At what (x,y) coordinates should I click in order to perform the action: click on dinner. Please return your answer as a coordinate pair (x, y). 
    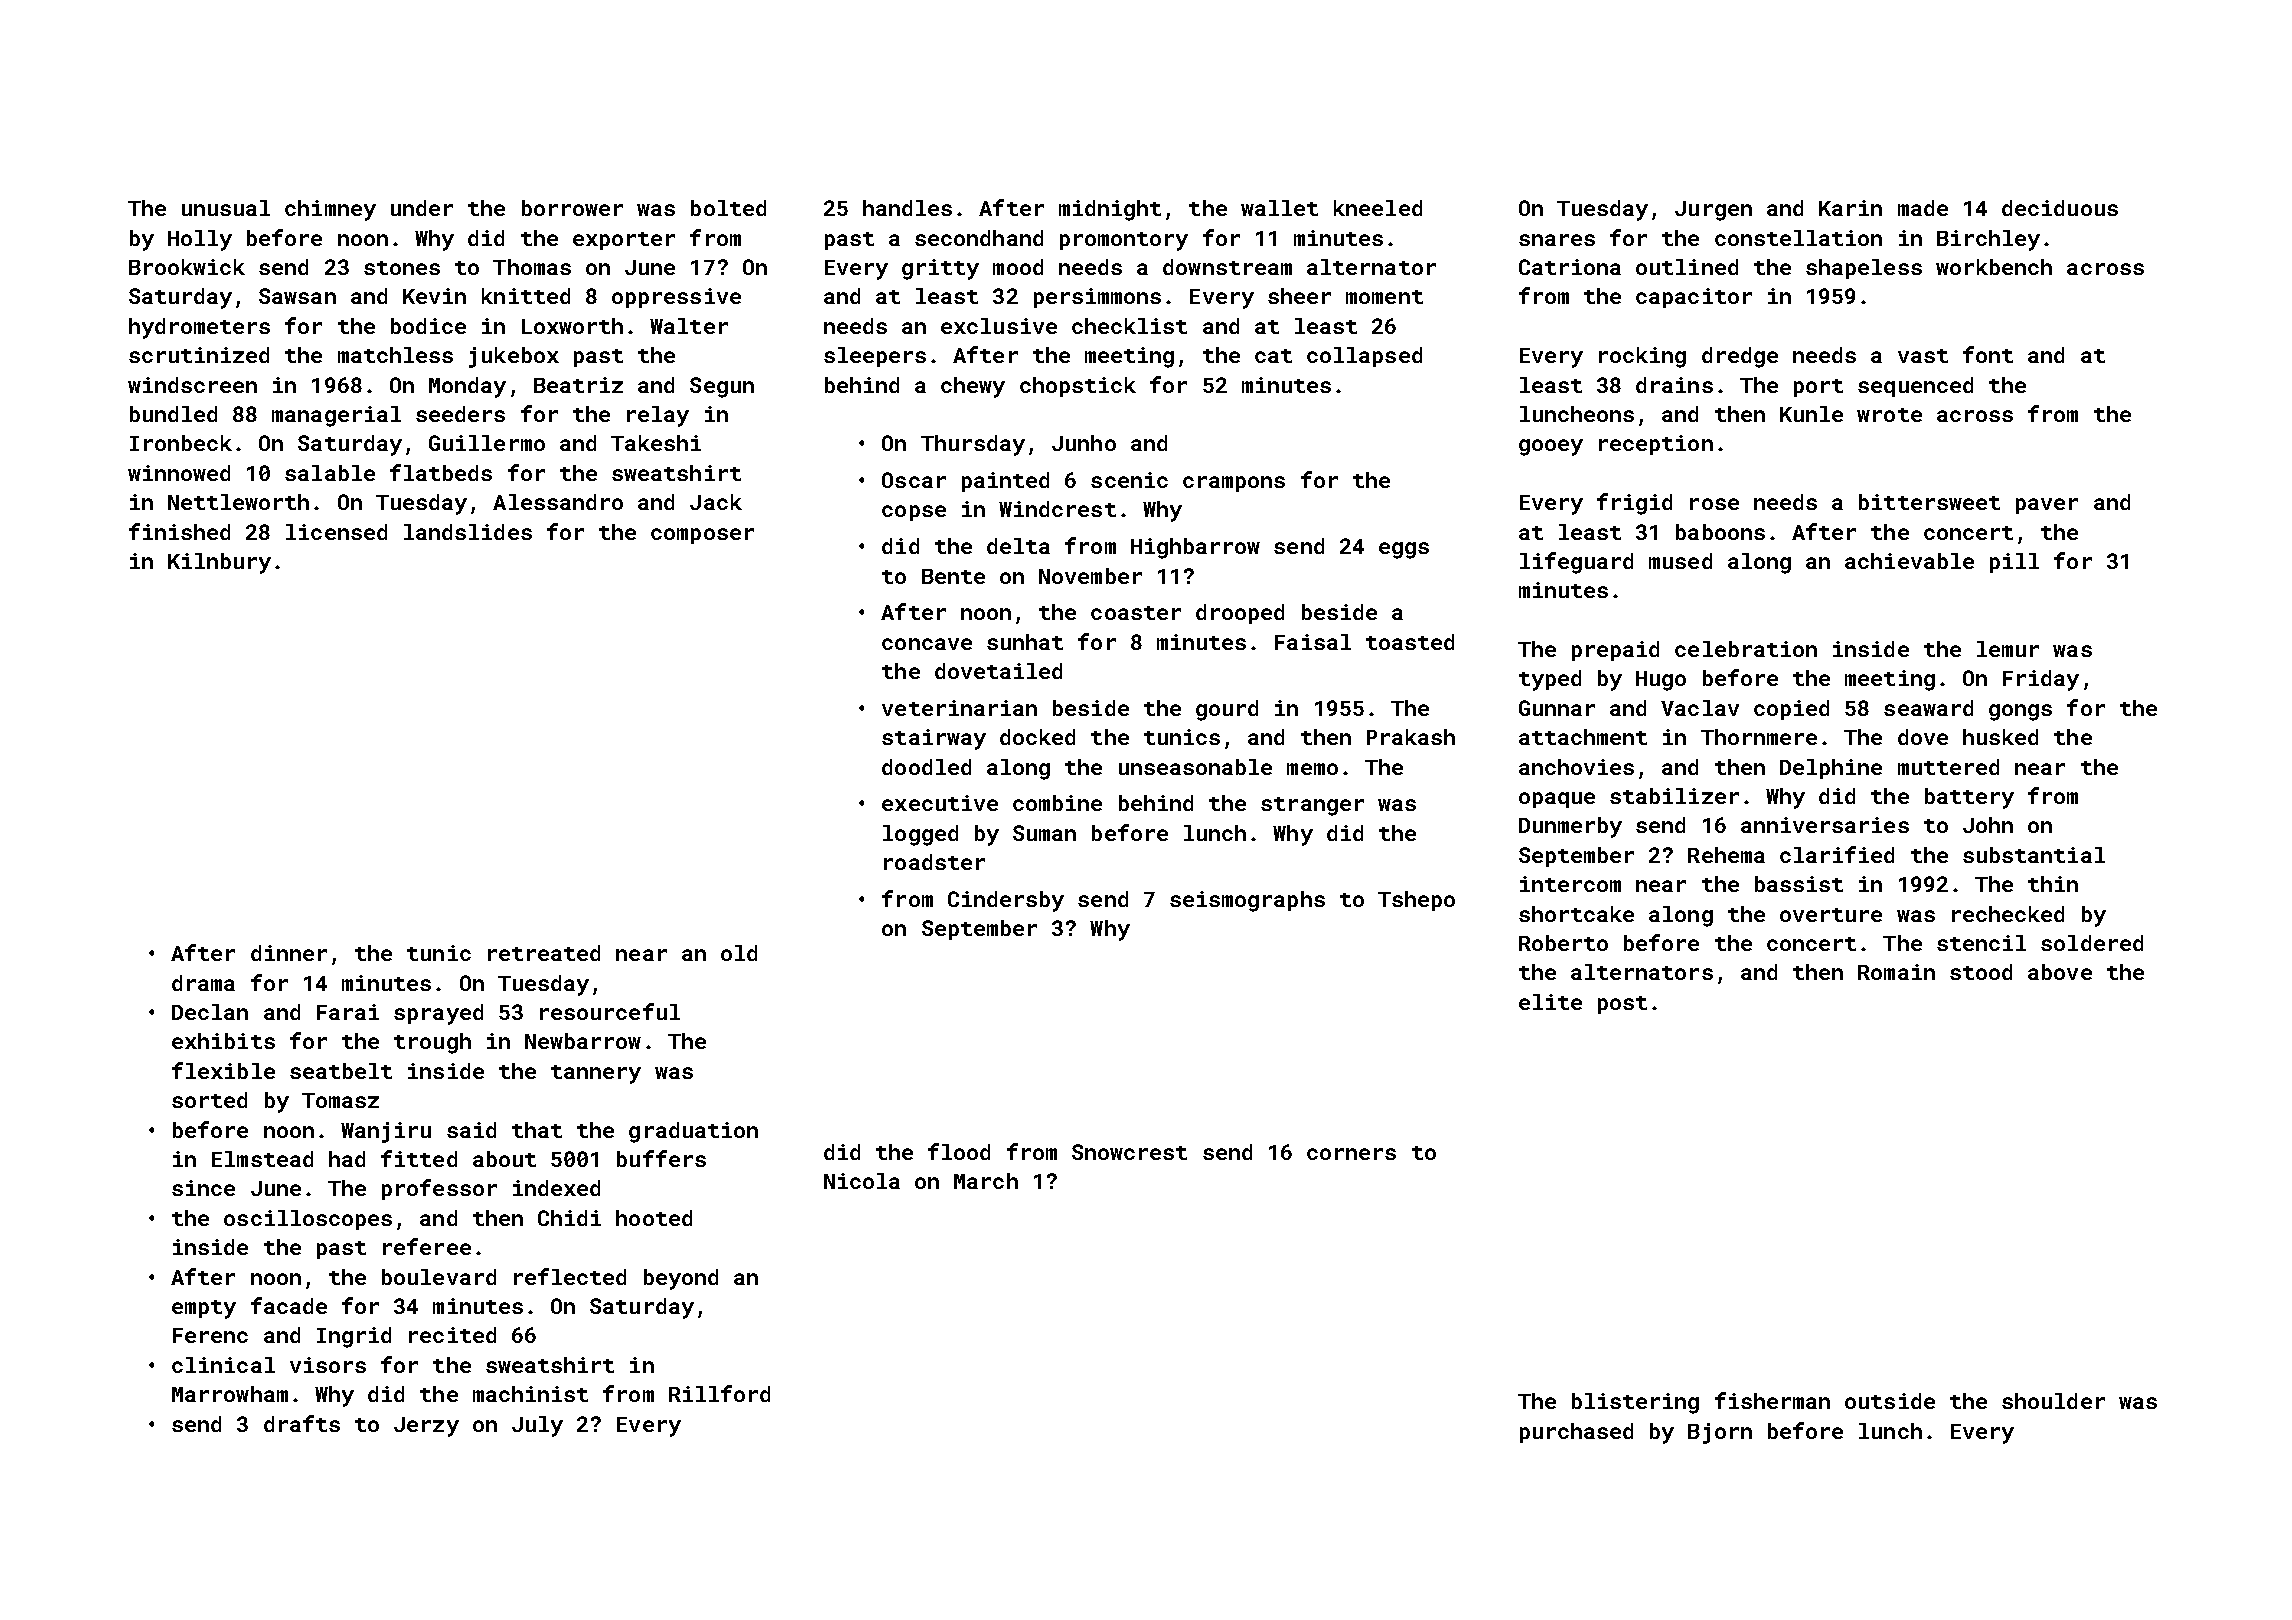
    Looking at the image, I should click on (289, 953).
